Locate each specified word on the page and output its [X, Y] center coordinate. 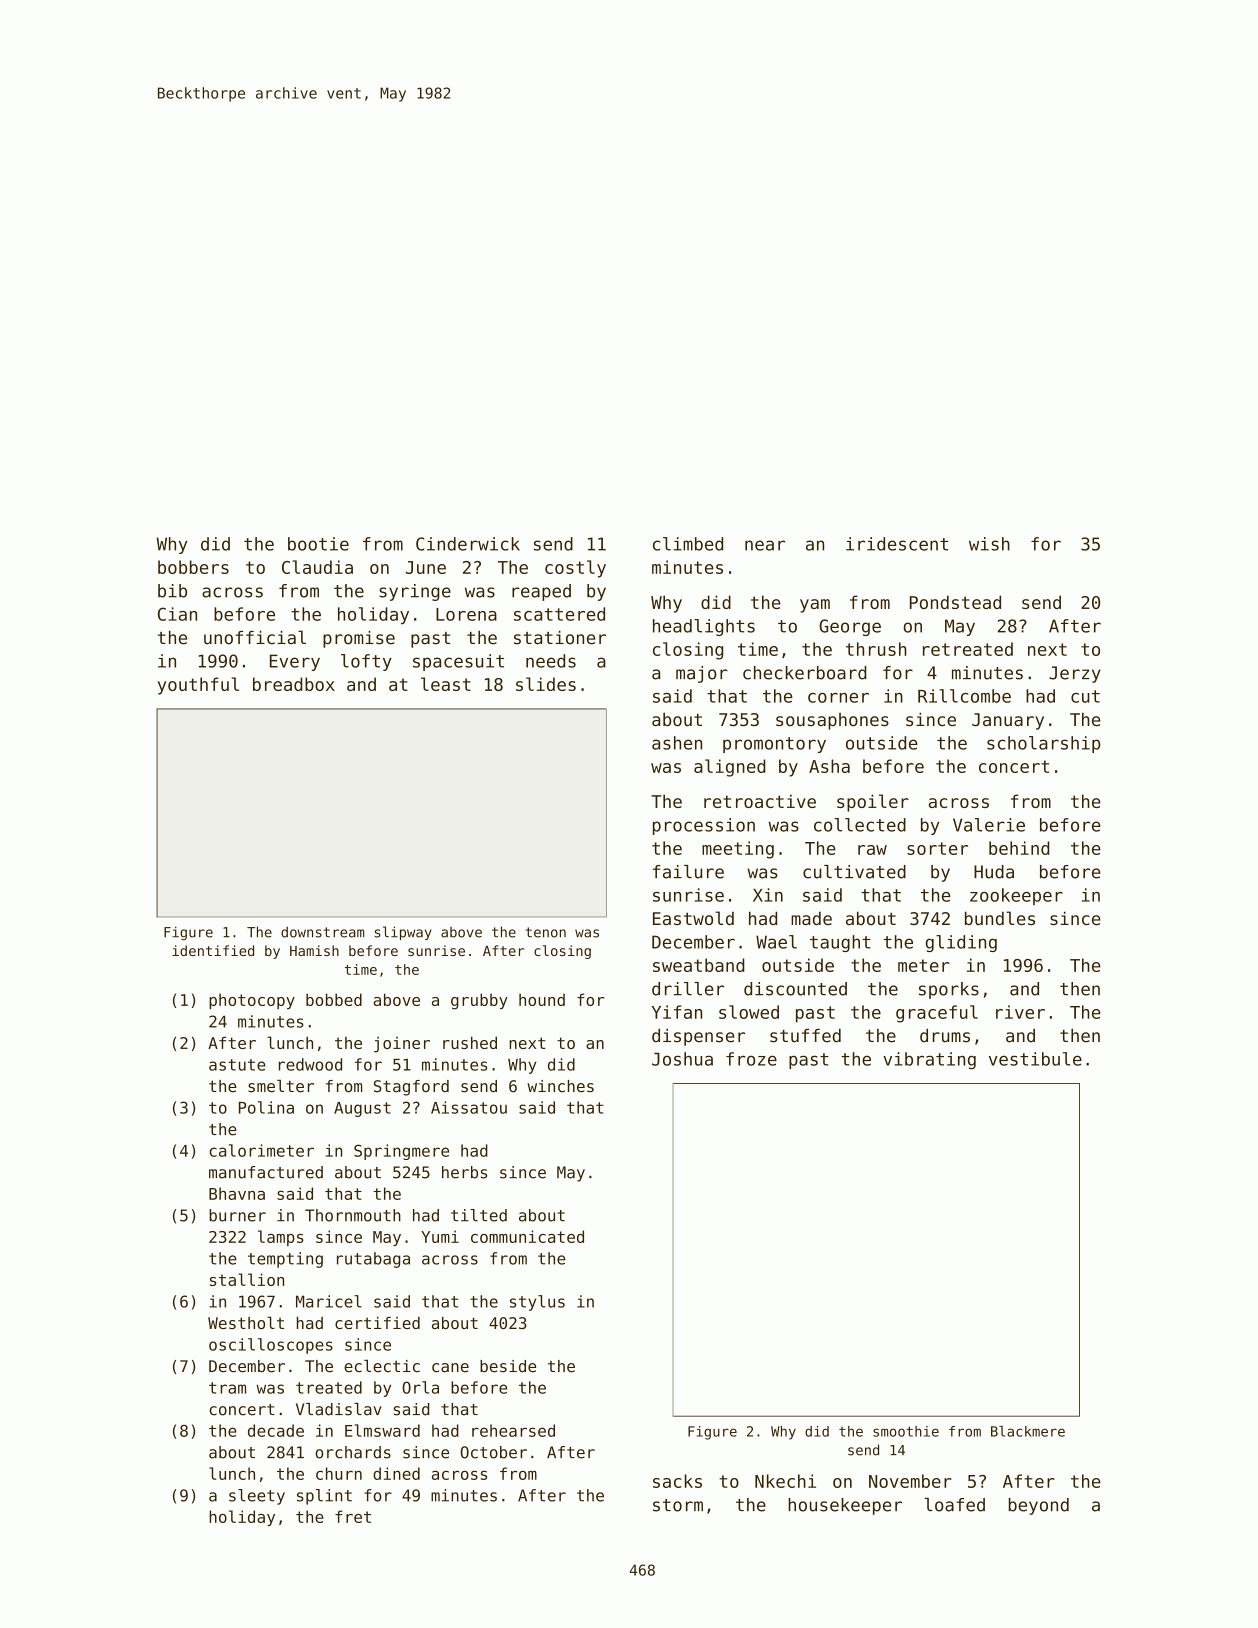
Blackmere [1028, 1431]
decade [276, 1430]
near [765, 545]
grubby [479, 1001]
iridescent [897, 544]
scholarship [1044, 744]
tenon [546, 932]
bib [172, 591]
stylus [537, 1303]
